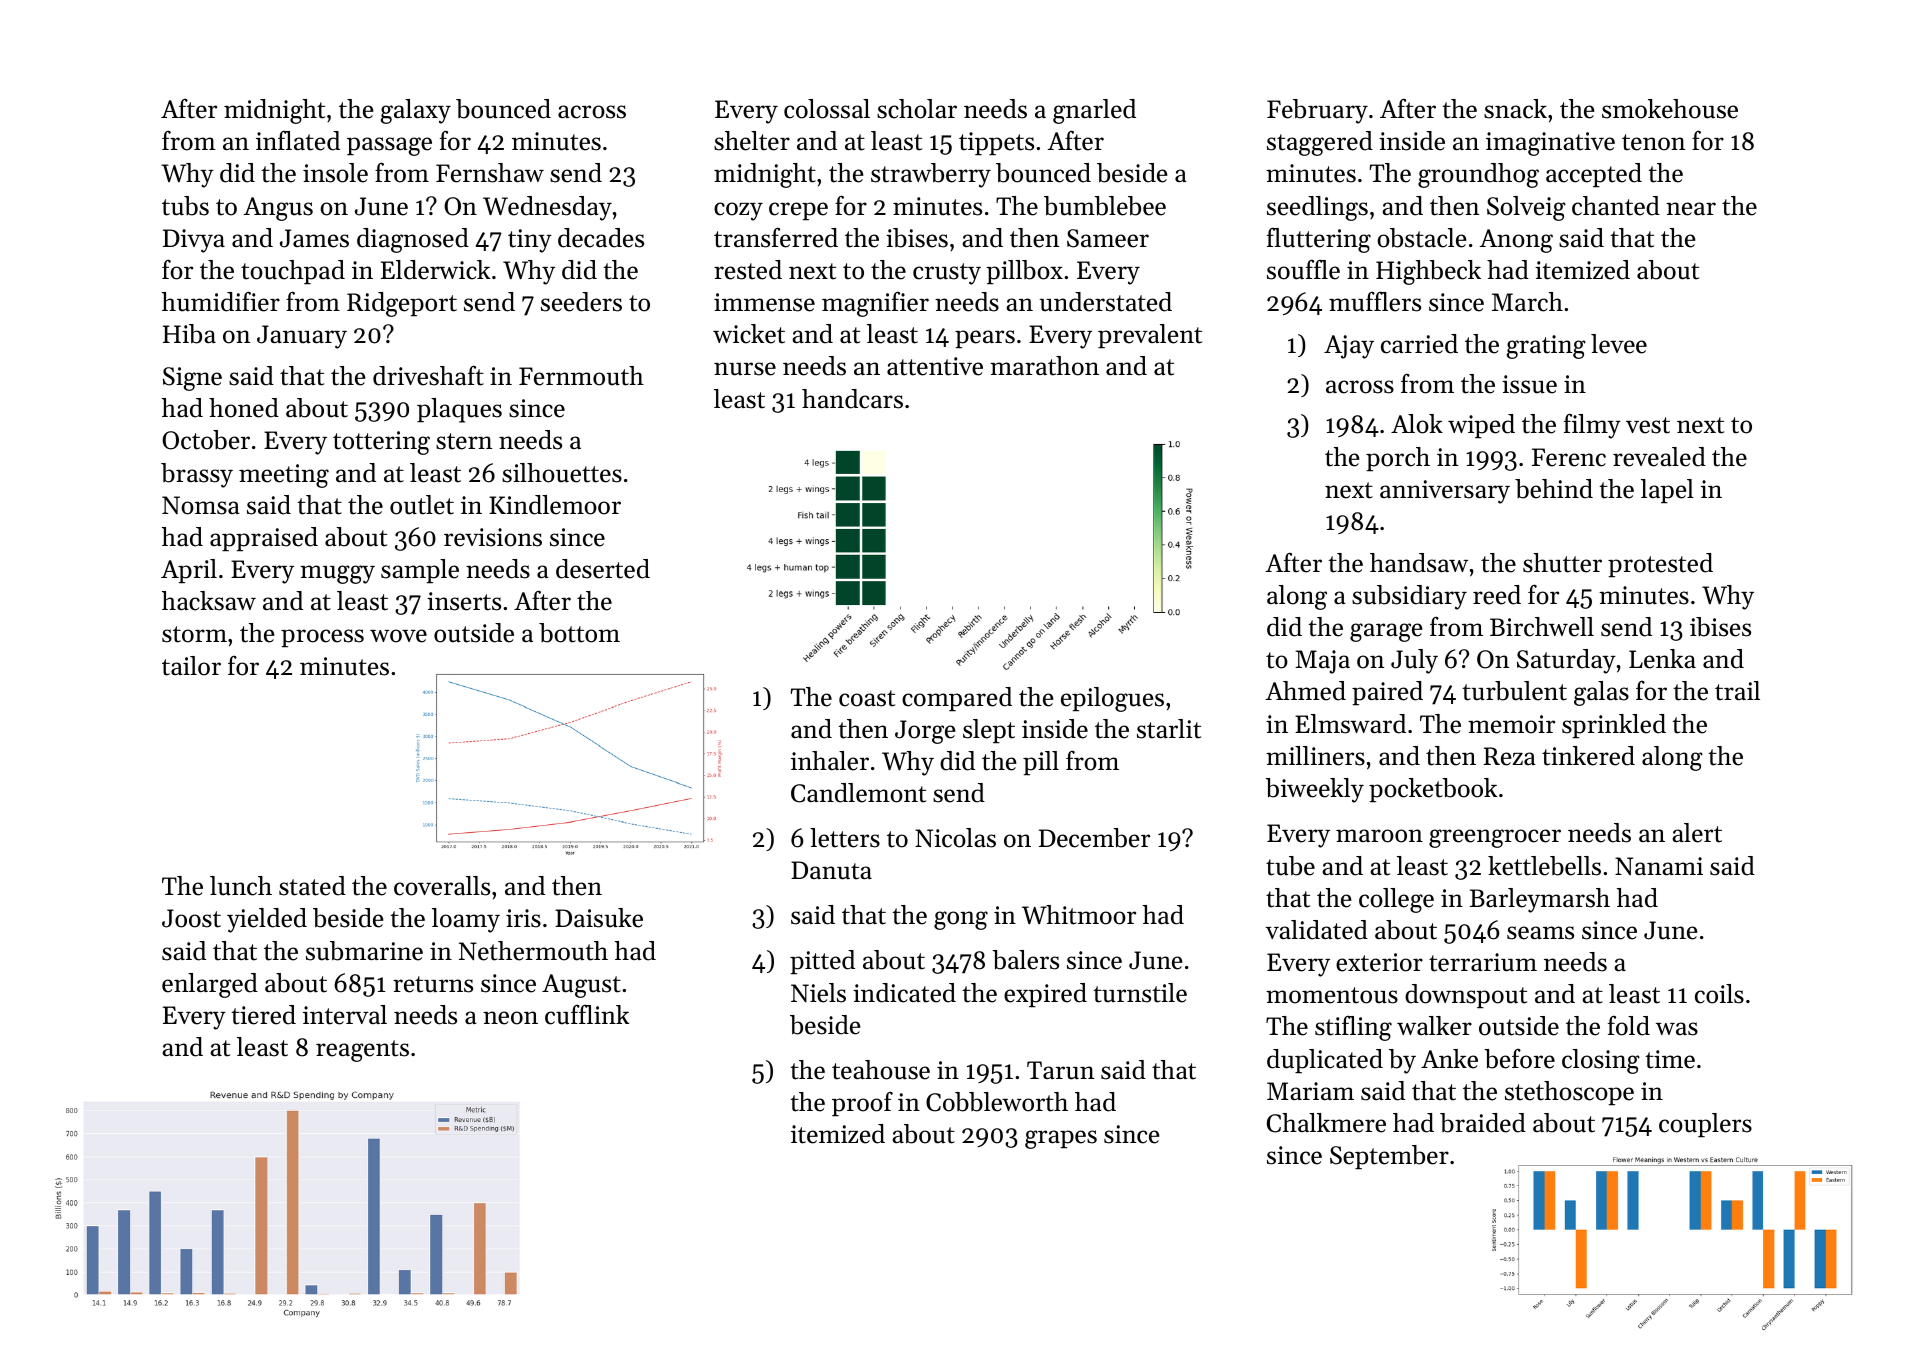 This screenshot has height=1360, width=1923. What do you see at coordinates (1588, 756) in the screenshot?
I see `tinkered` at bounding box center [1588, 756].
